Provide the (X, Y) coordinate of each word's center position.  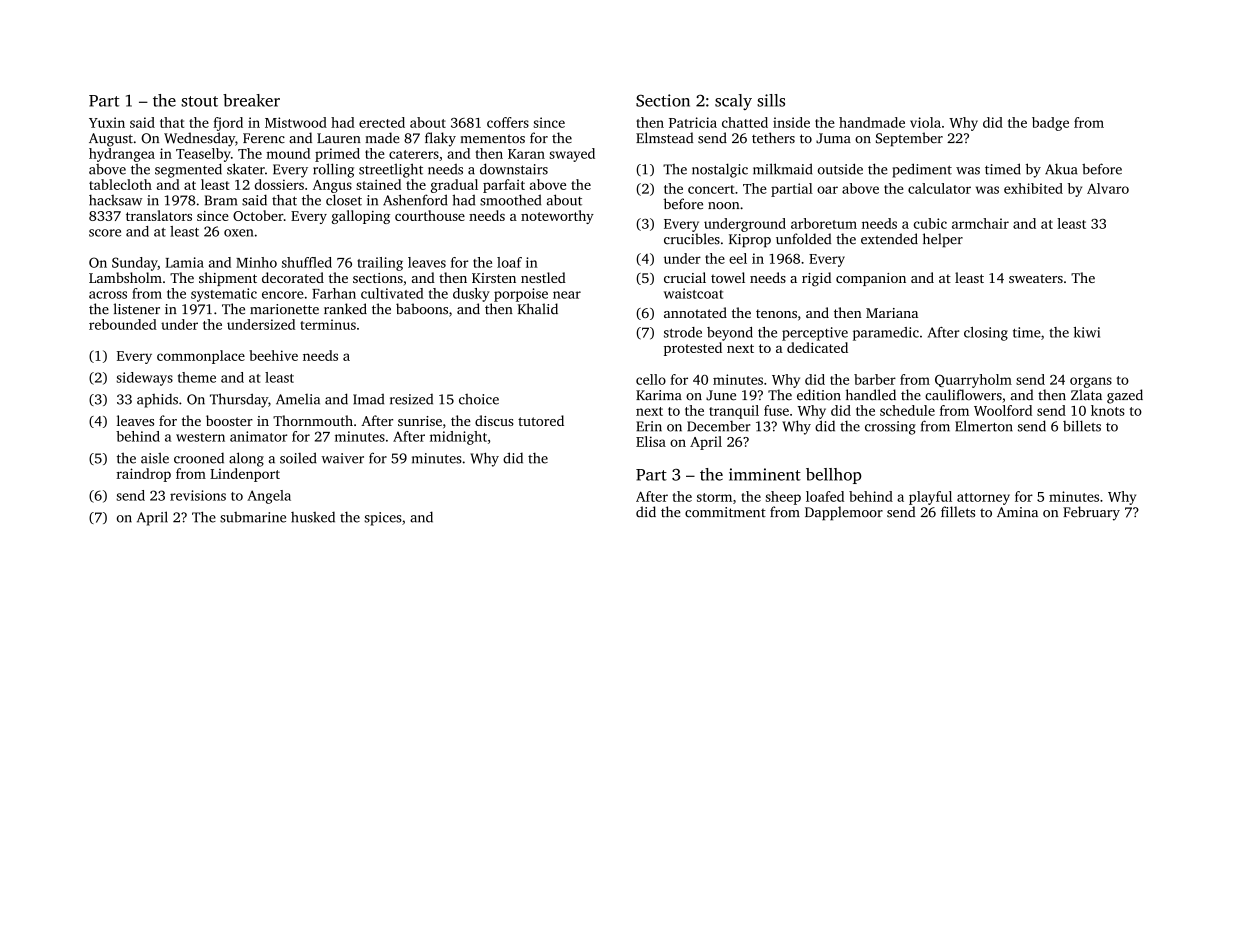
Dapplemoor (844, 513)
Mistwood (296, 122)
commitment (725, 512)
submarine (253, 517)
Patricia (693, 122)
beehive (273, 355)
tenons (776, 313)
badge (1050, 124)
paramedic (886, 334)
